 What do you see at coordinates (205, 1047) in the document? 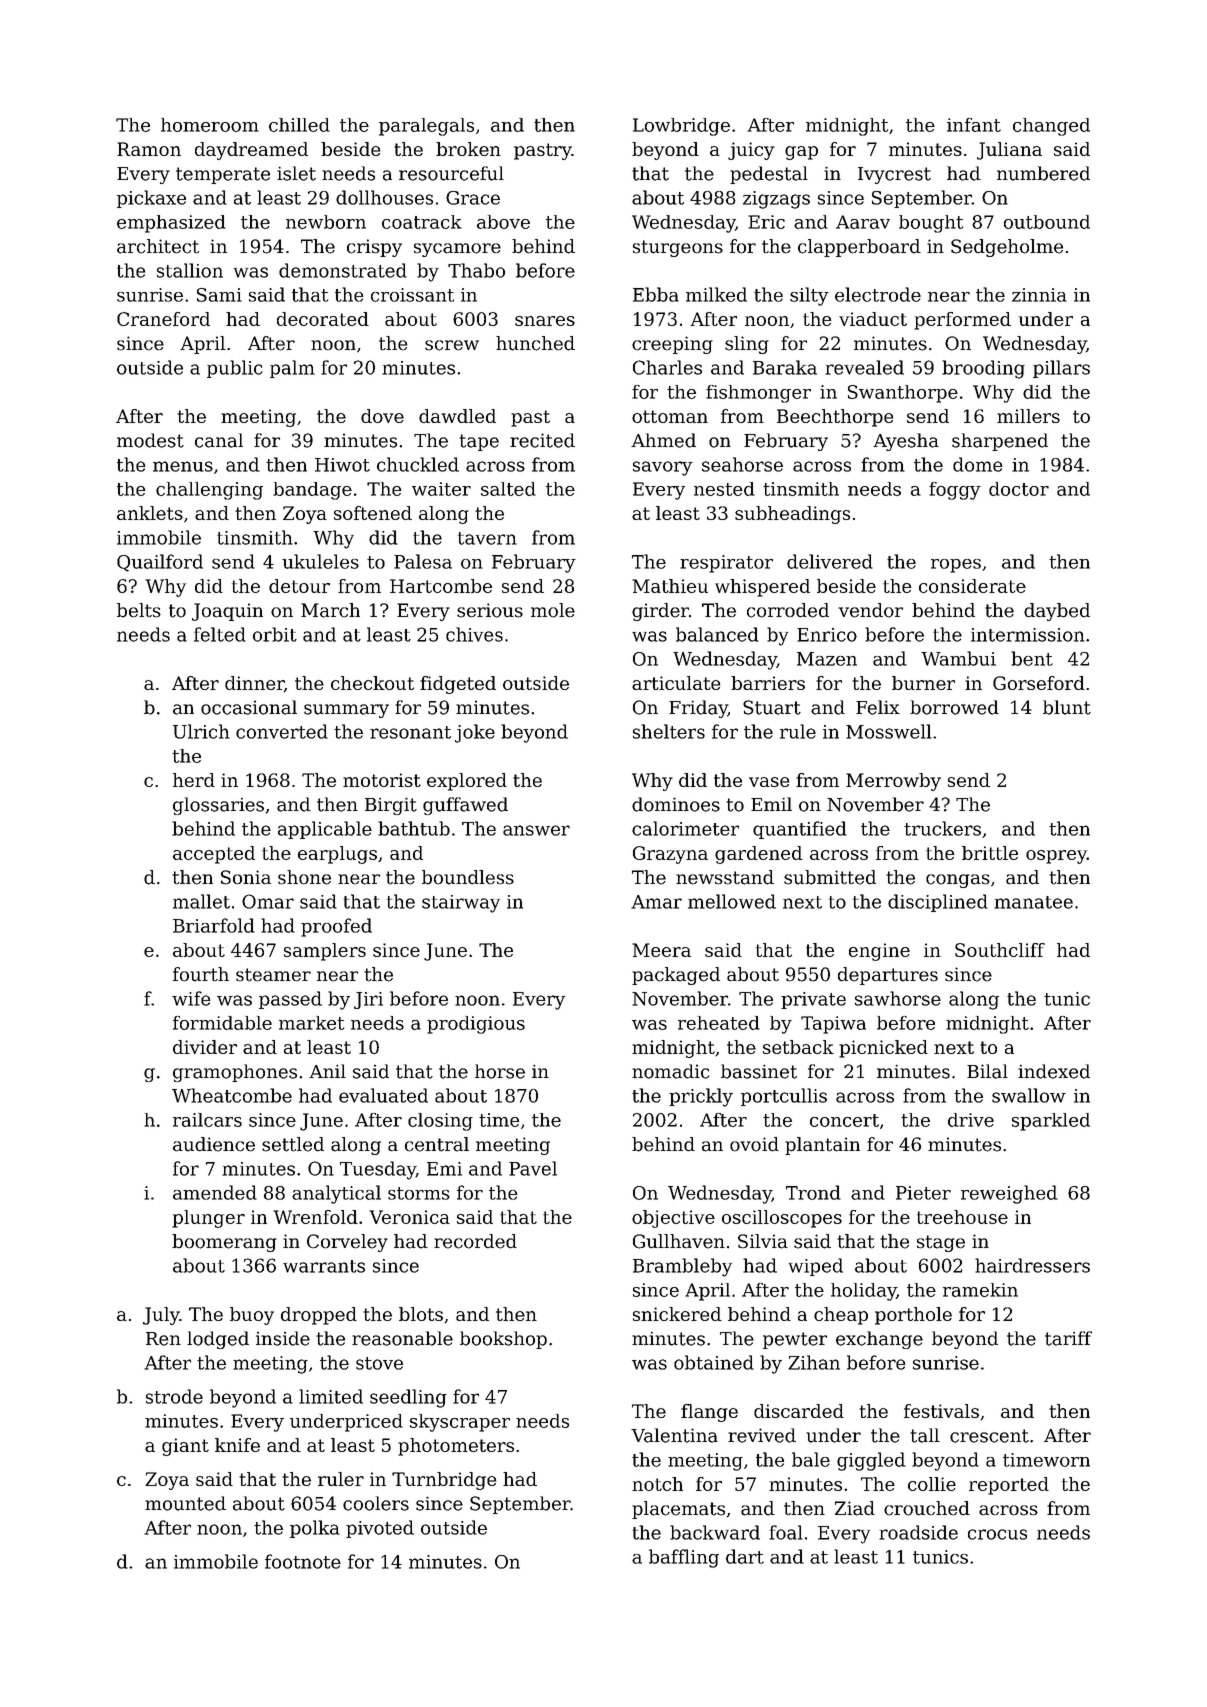
I see `divider` at bounding box center [205, 1047].
